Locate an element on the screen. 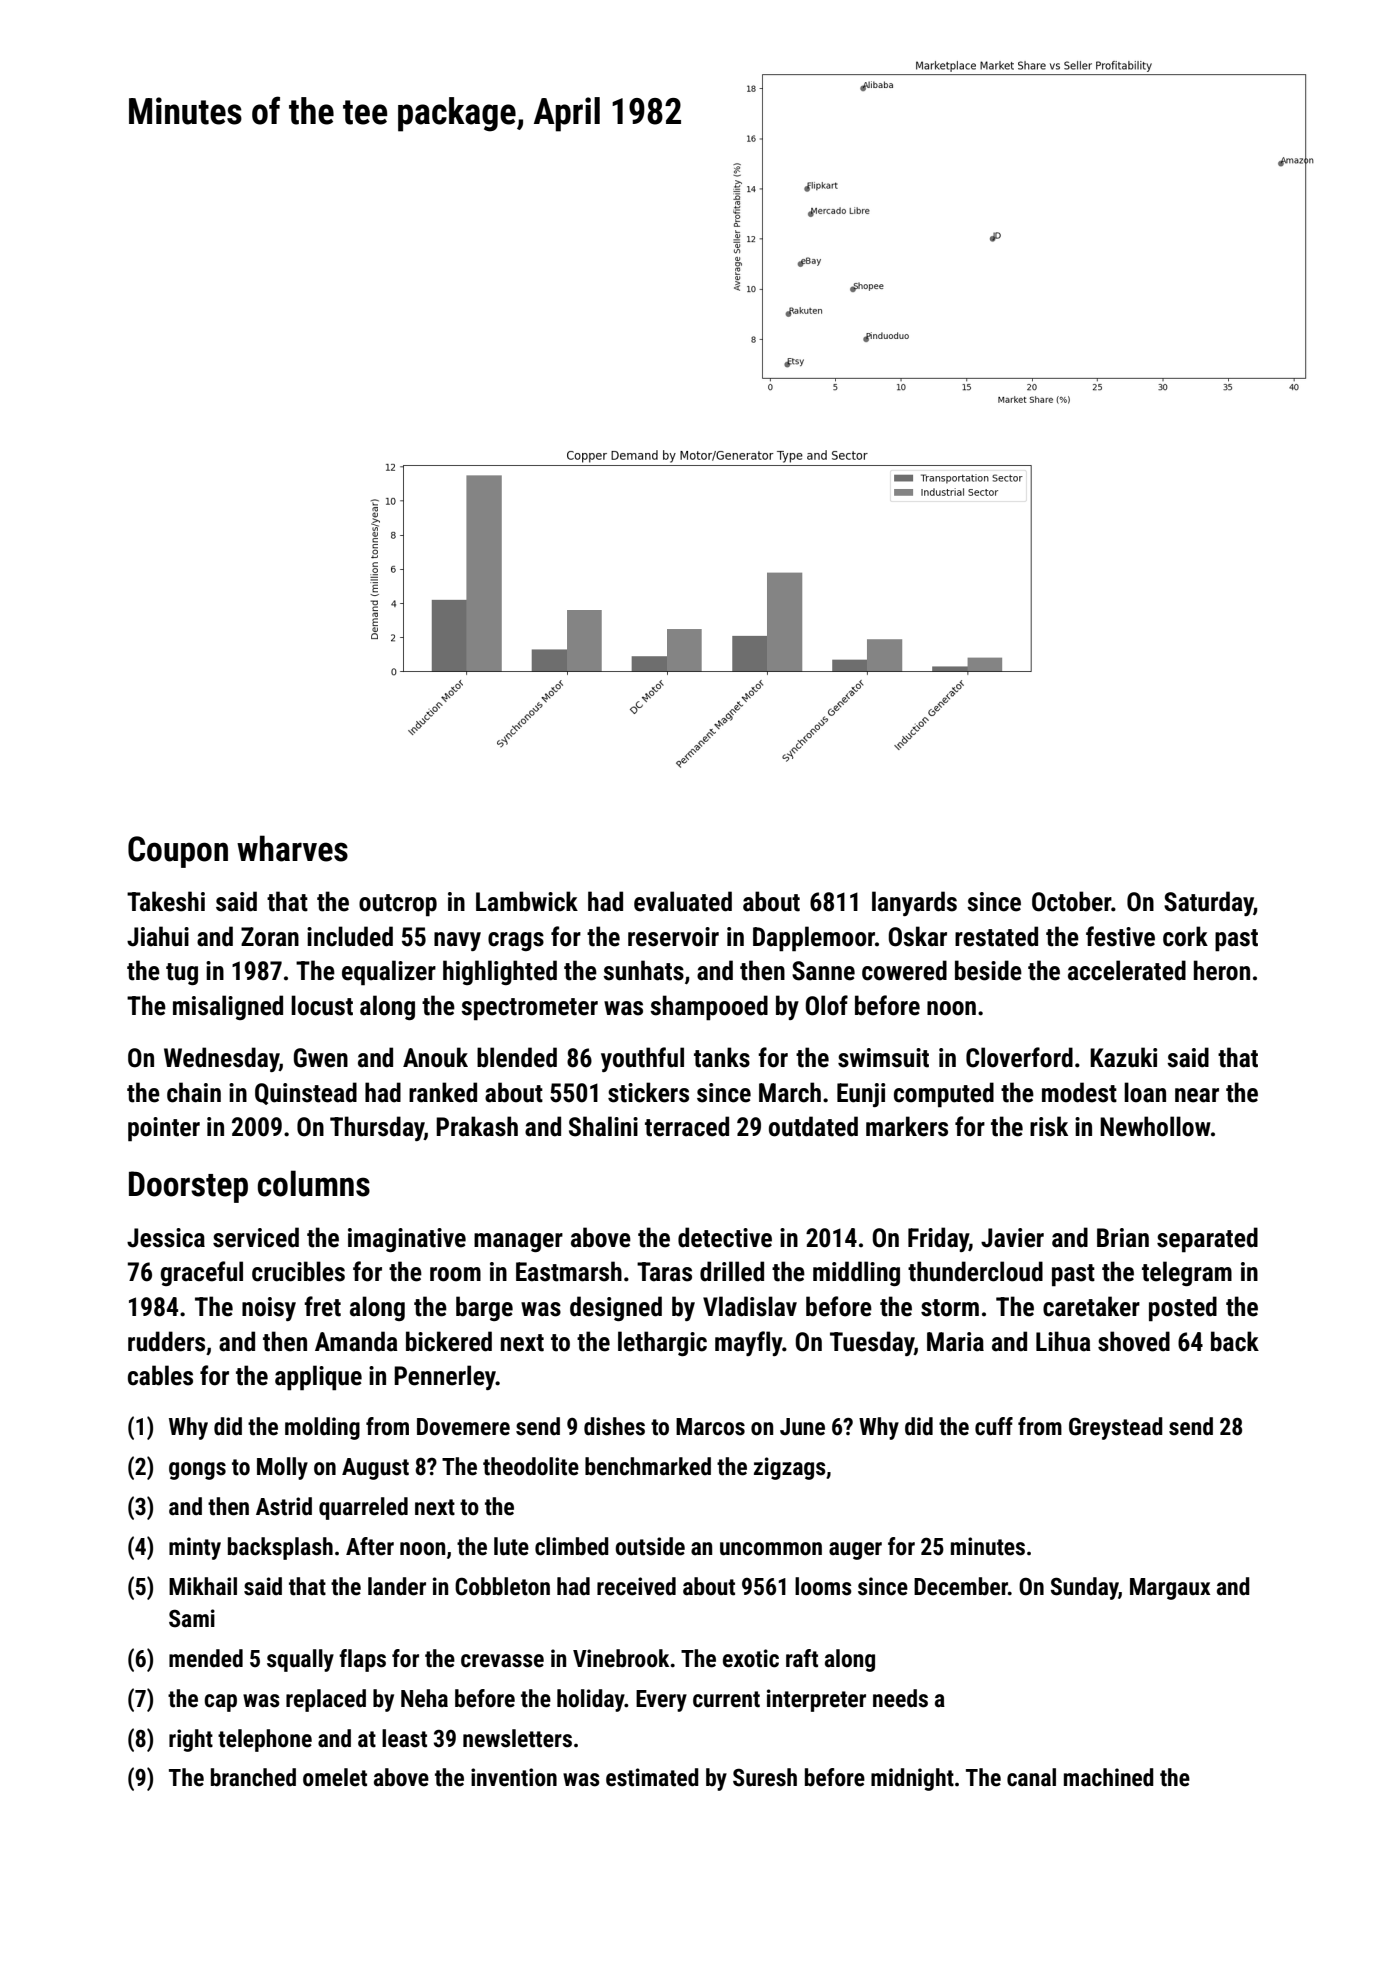 This screenshot has width=1386, height=1969. telephone is located at coordinates (265, 1740).
